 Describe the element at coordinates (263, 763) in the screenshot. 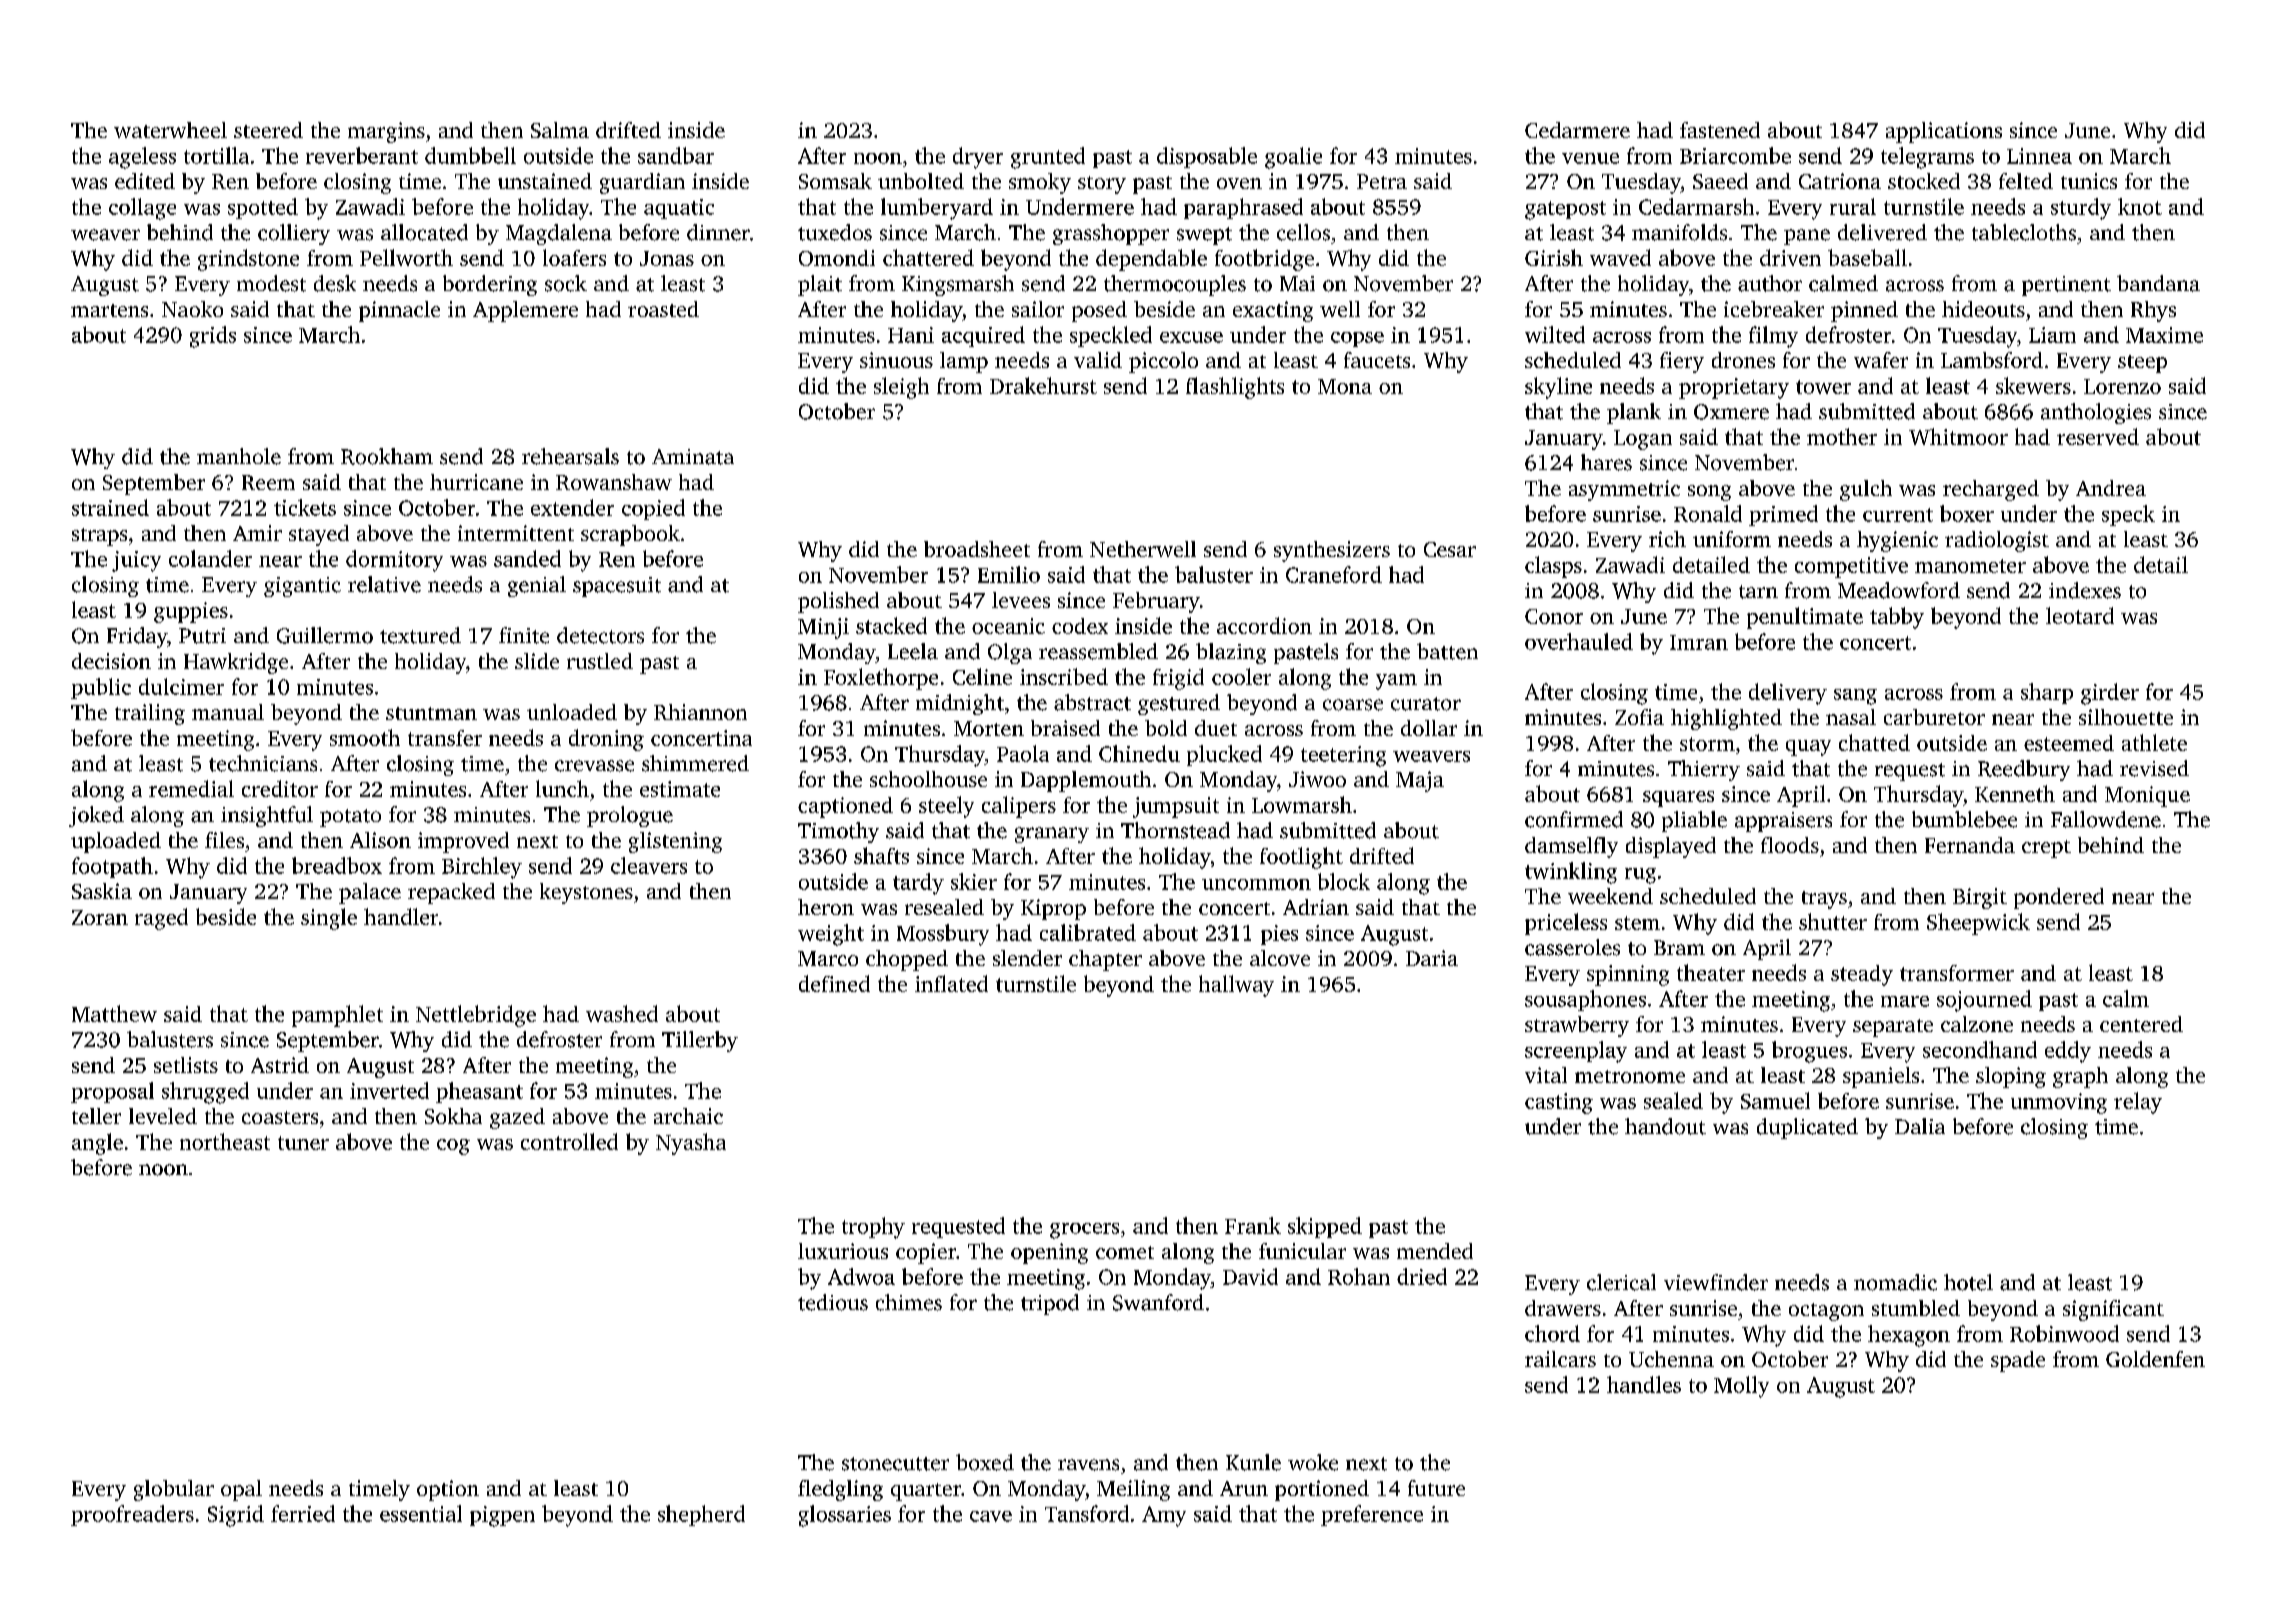

I see `technicians` at that location.
